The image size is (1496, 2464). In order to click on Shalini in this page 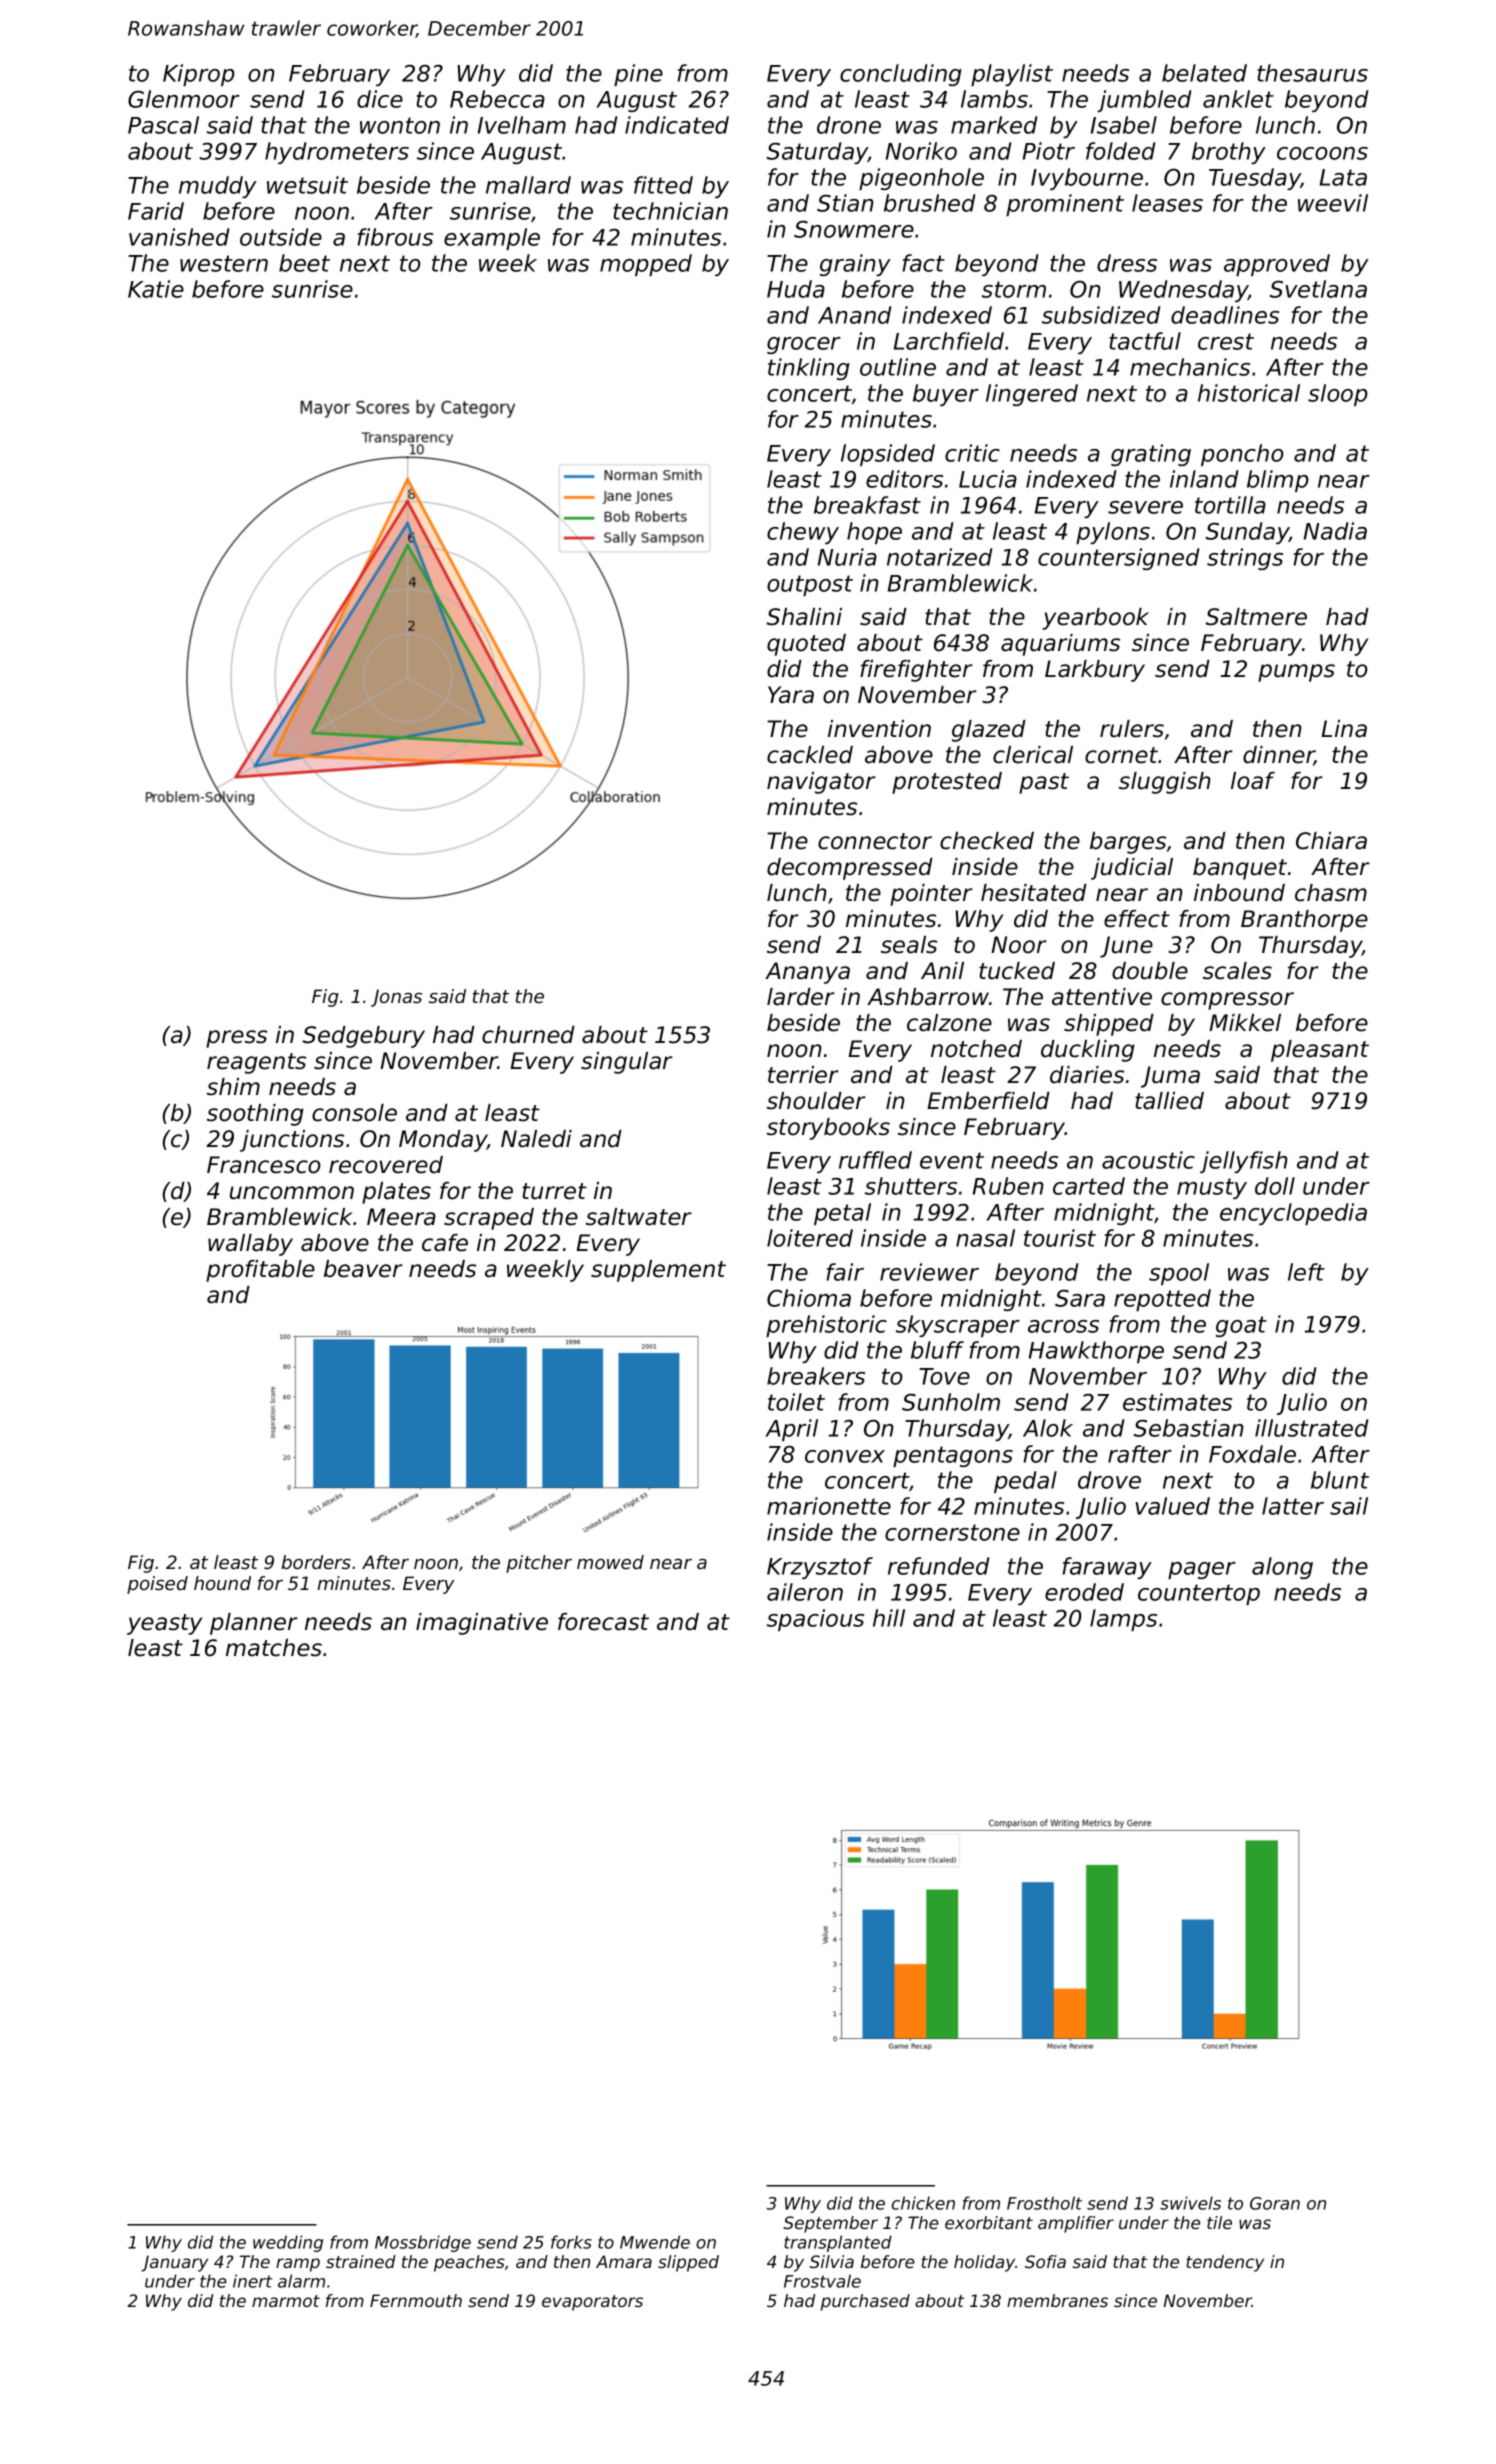, I will do `click(804, 617)`.
